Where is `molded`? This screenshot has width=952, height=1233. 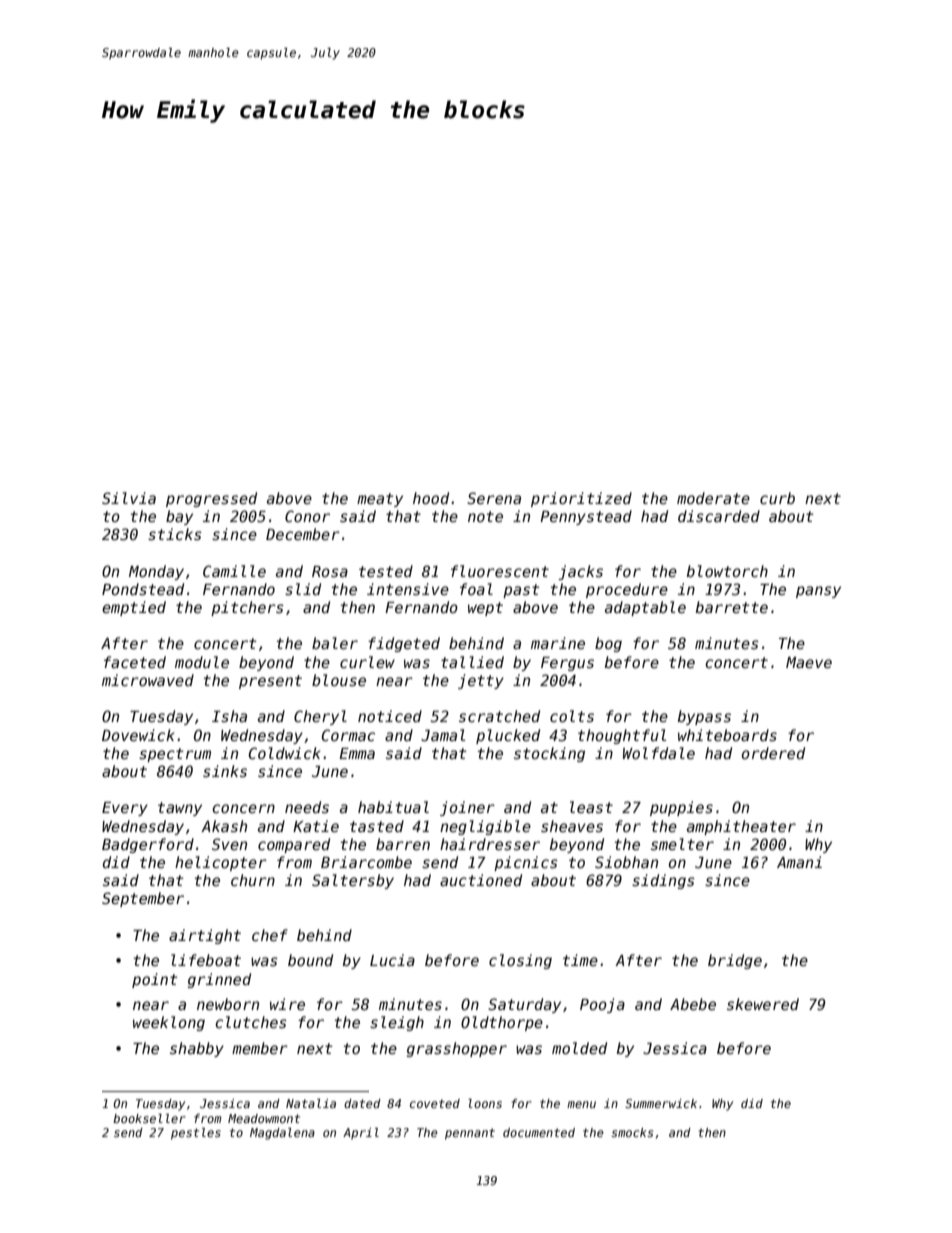 molded is located at coordinates (579, 1048).
